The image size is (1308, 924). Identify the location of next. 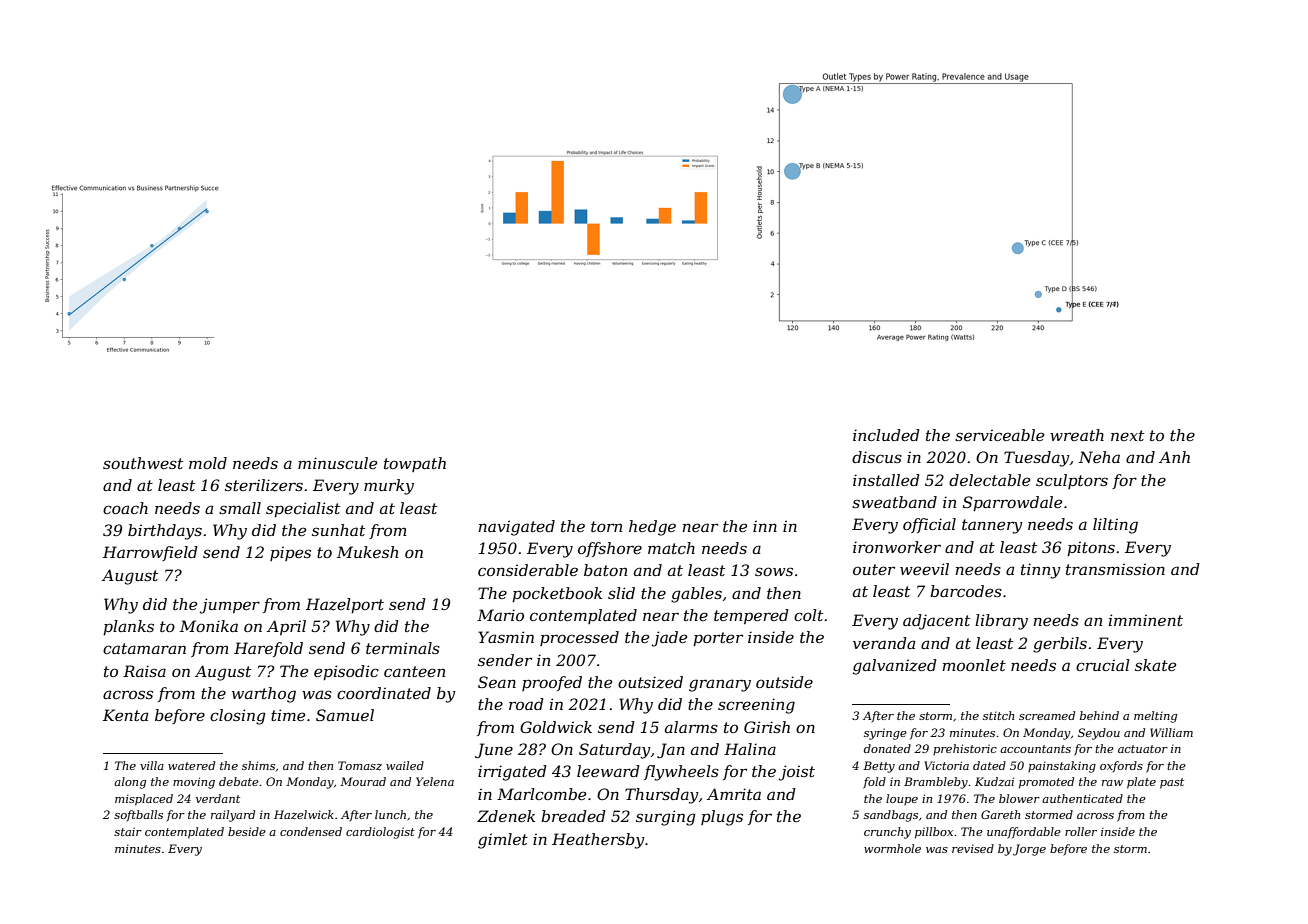
(1127, 435).
